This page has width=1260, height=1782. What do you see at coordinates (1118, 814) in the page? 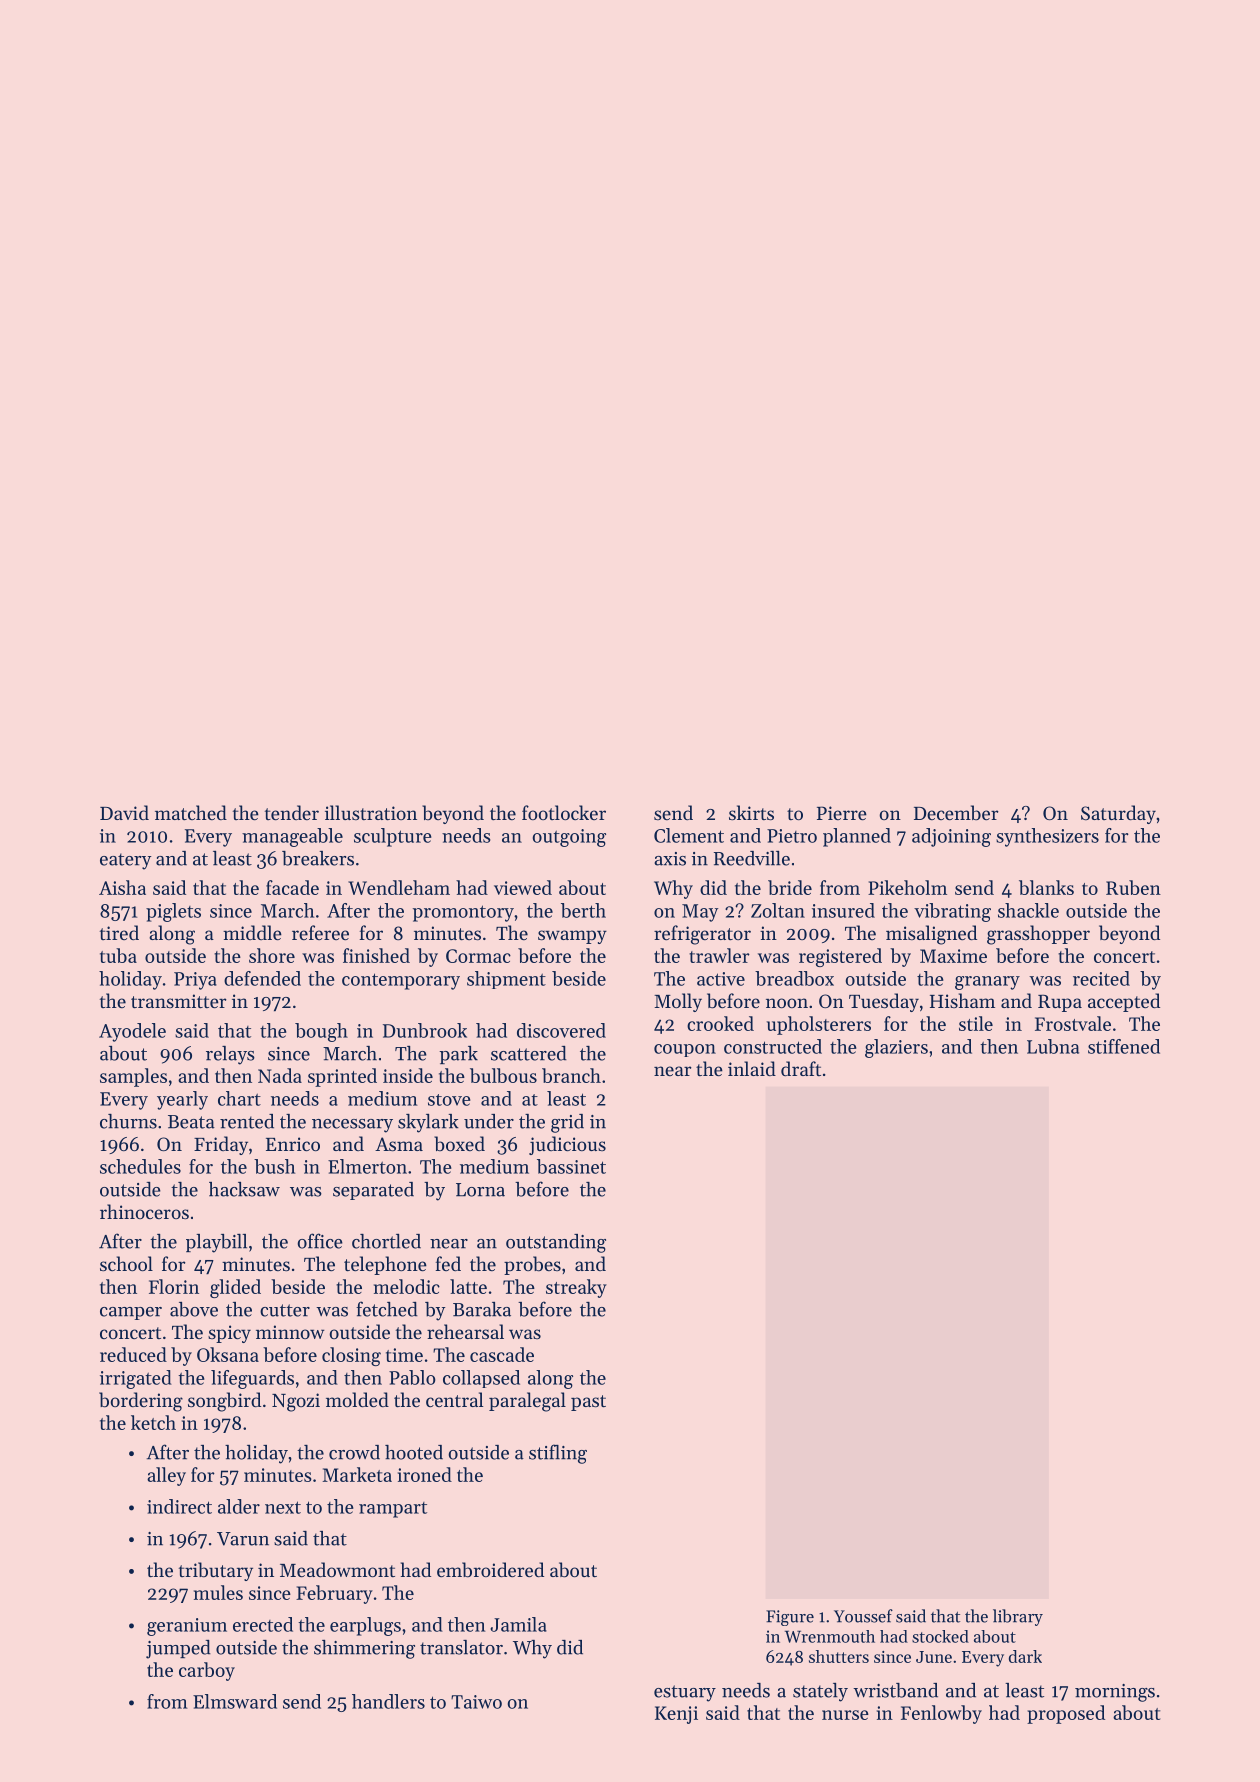
I see `Saturday` at bounding box center [1118, 814].
